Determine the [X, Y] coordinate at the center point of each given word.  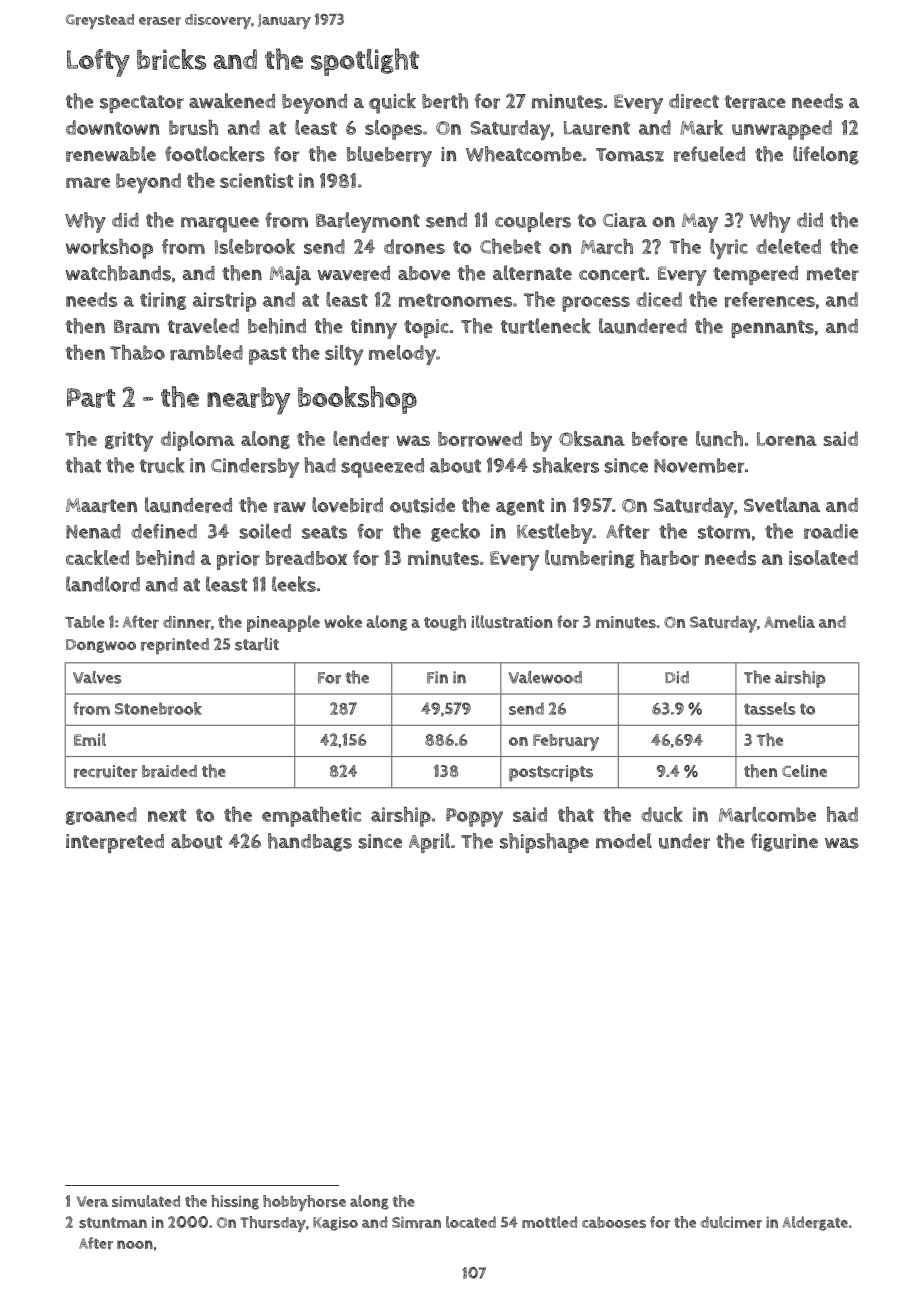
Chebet [510, 246]
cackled [97, 557]
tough [445, 623]
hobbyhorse [304, 1203]
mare [88, 182]
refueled [709, 154]
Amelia [789, 621]
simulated [146, 1201]
